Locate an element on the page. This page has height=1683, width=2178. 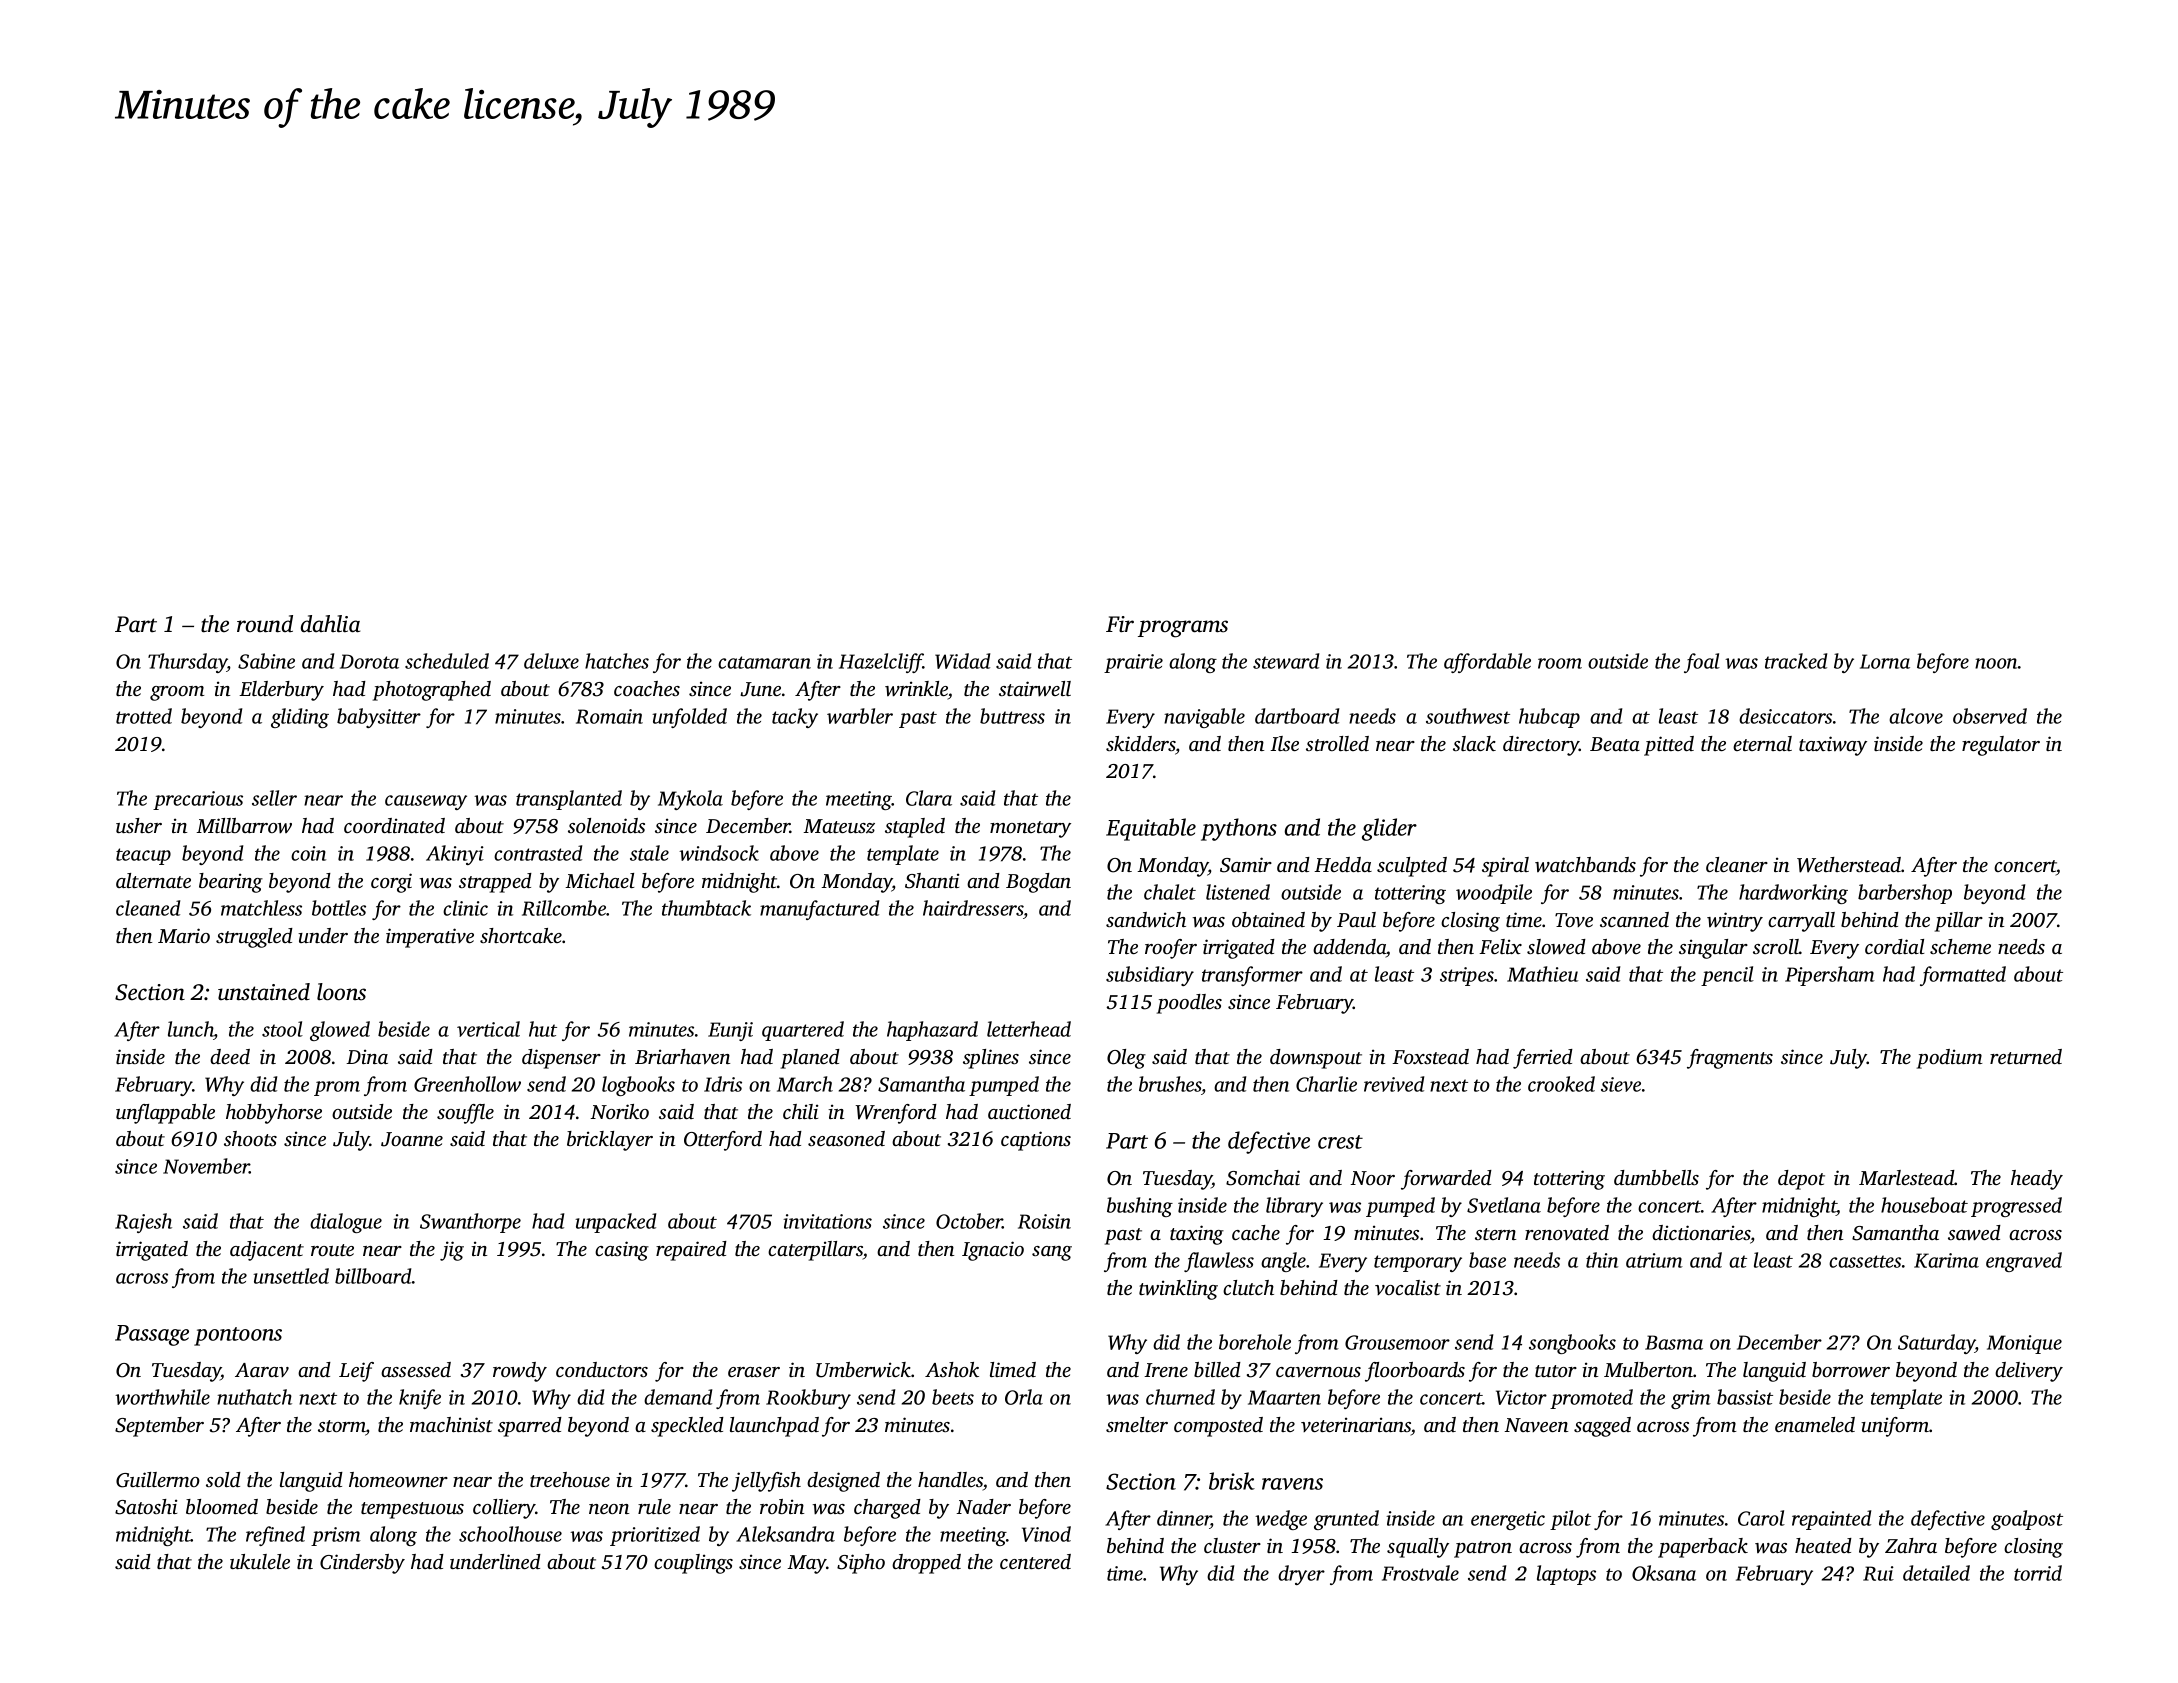
tempestuous is located at coordinates (412, 1510).
